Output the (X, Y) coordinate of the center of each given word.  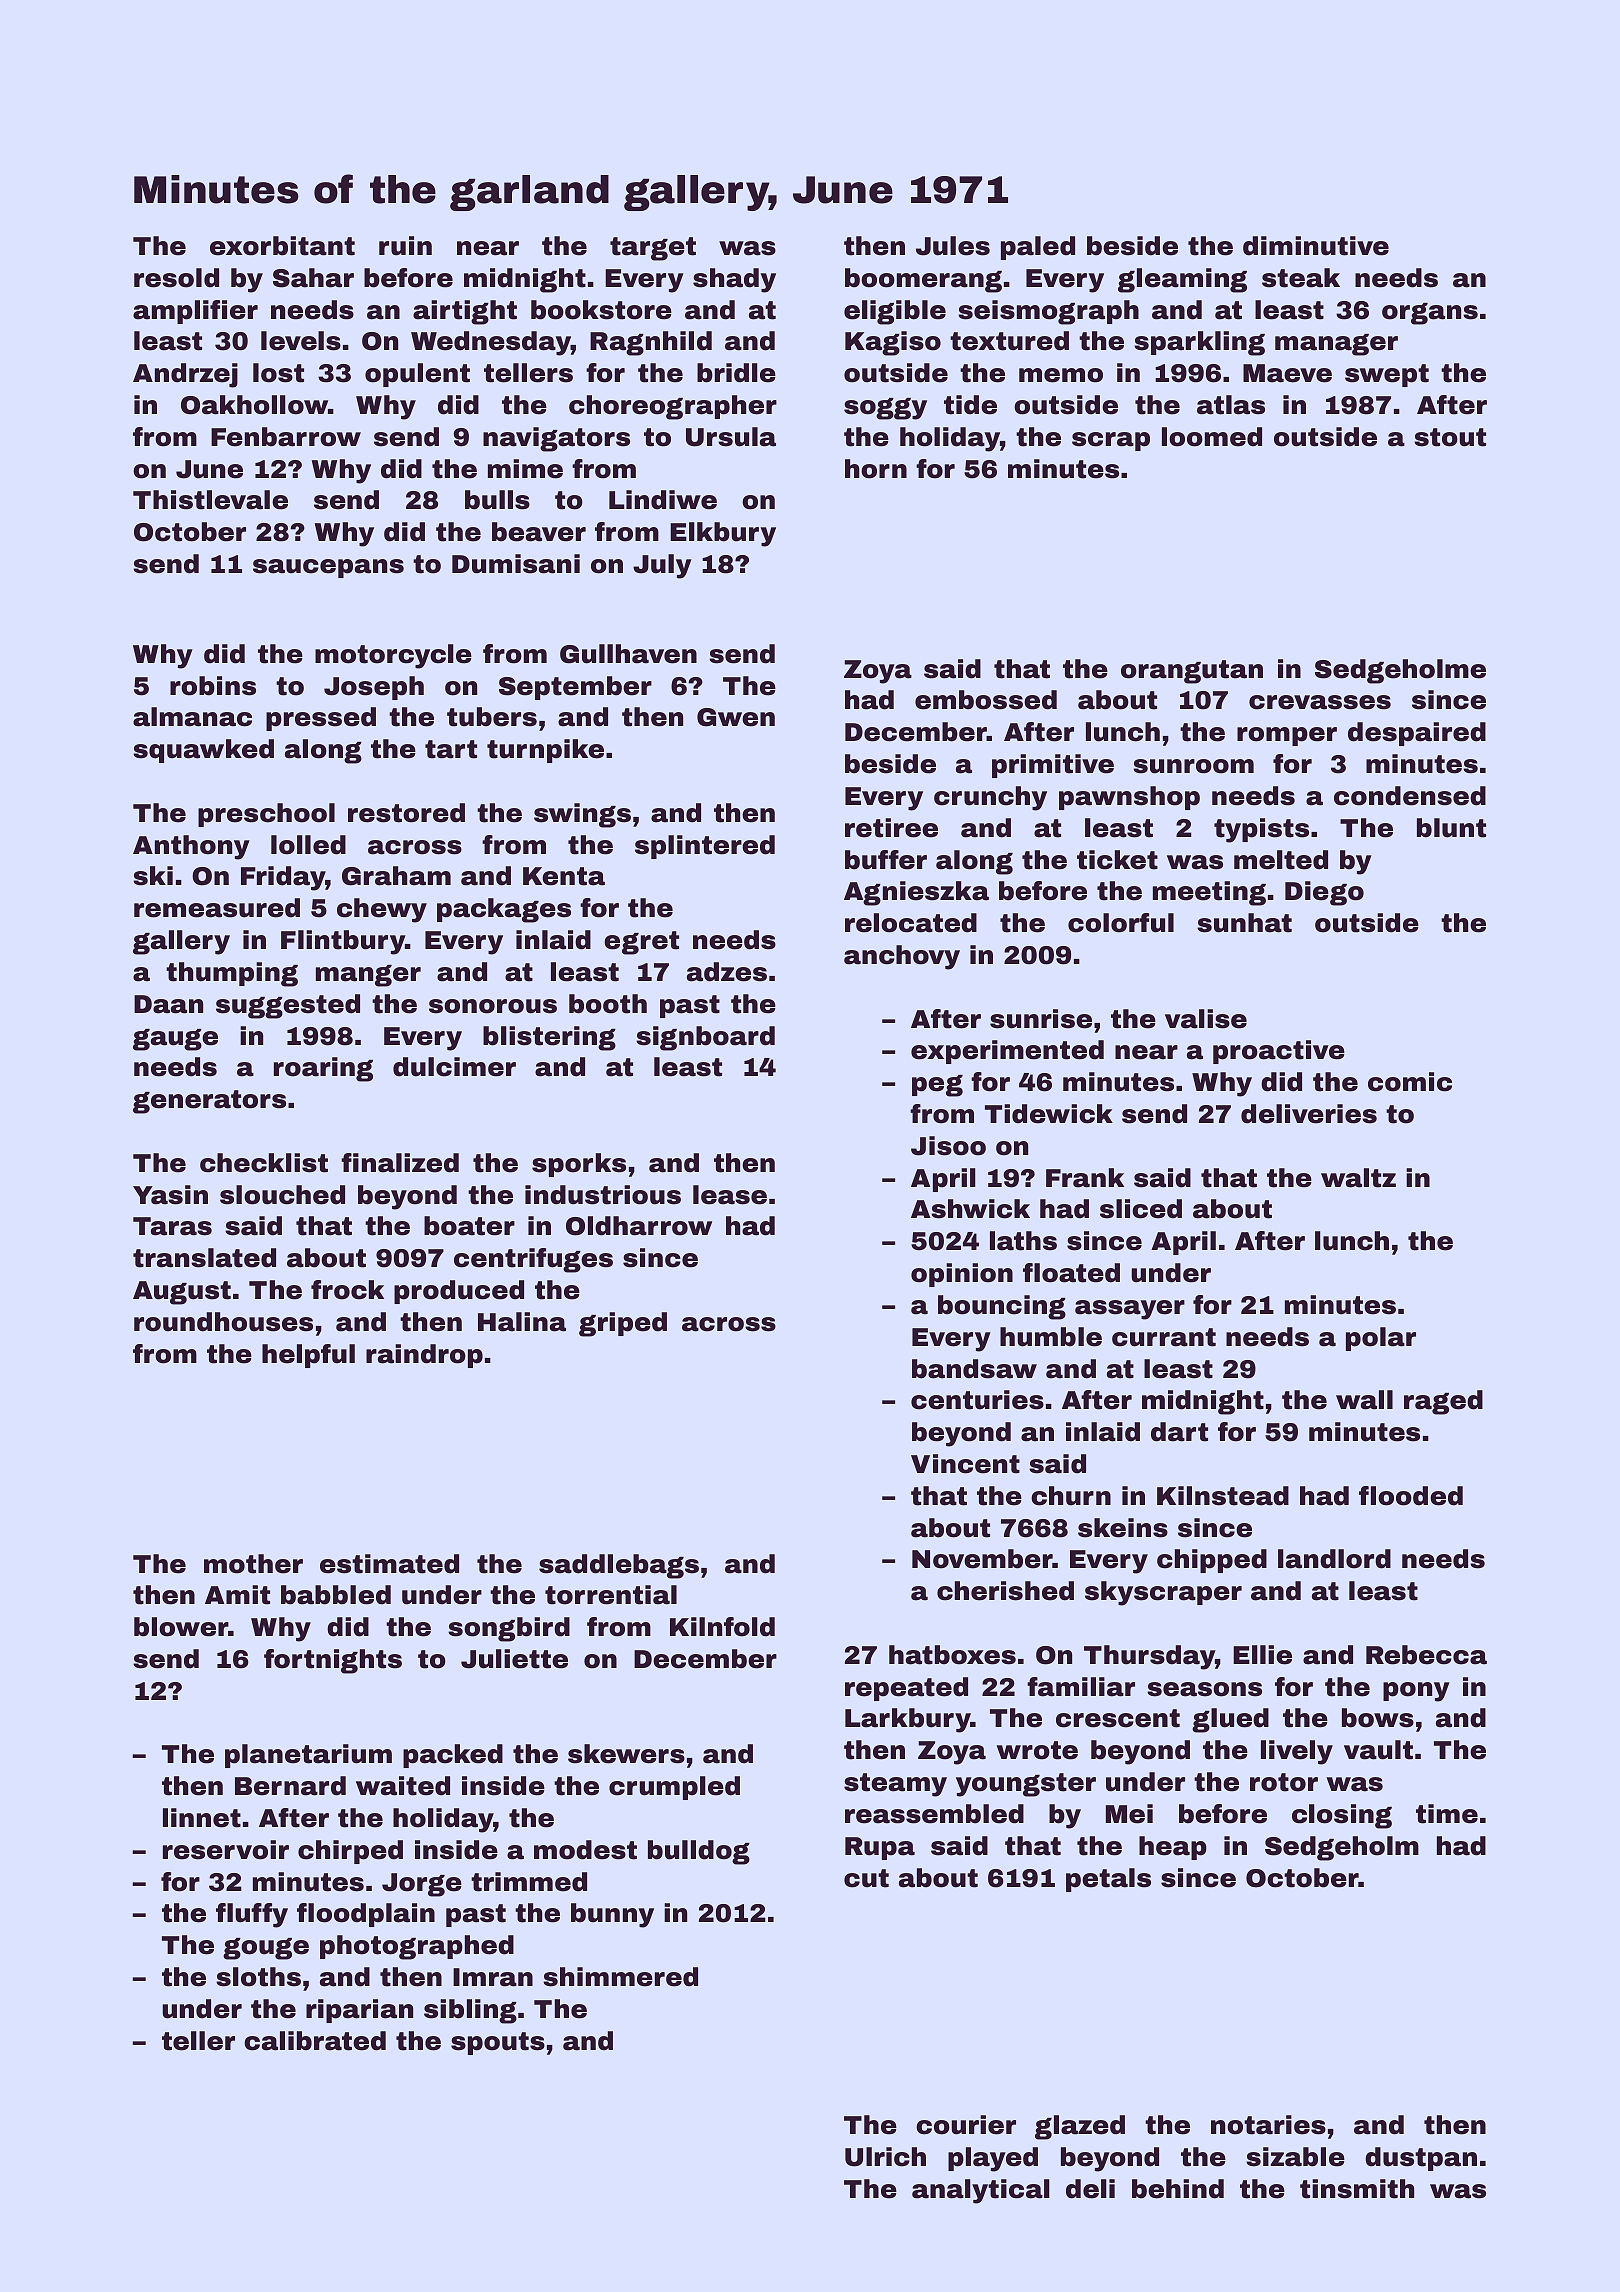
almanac (192, 717)
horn (876, 469)
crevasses (1320, 702)
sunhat (1244, 923)
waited (403, 1786)
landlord (1334, 1559)
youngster (1026, 1785)
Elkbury (723, 534)
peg (937, 1086)
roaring (323, 1069)
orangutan (1192, 672)
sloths (258, 1977)
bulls (497, 500)
